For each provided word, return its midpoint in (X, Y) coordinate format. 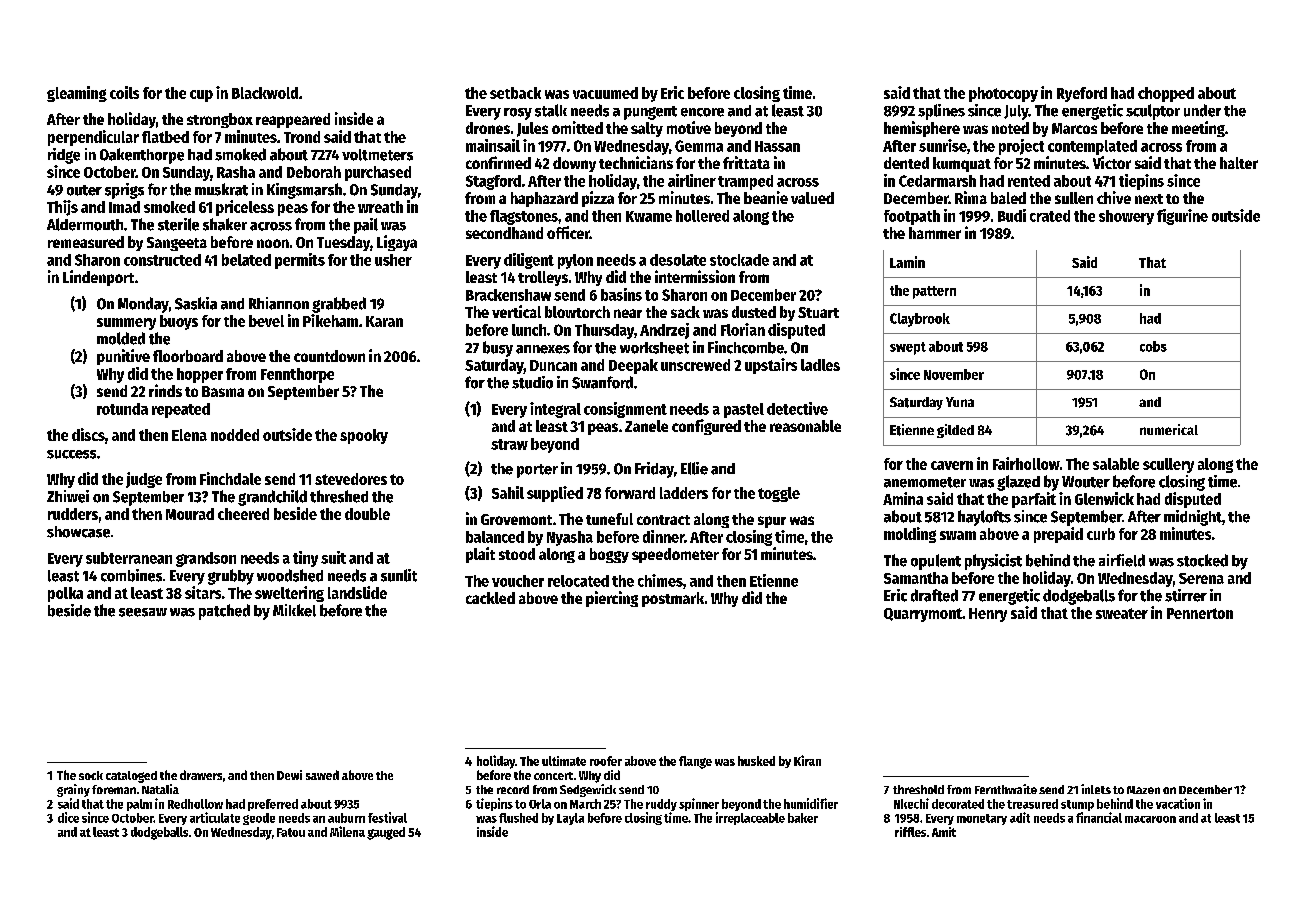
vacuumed (605, 93)
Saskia (196, 303)
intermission (695, 276)
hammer (935, 233)
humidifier (811, 803)
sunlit (399, 575)
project (1021, 147)
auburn (346, 818)
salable (1116, 464)
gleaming (77, 94)
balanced (495, 537)
